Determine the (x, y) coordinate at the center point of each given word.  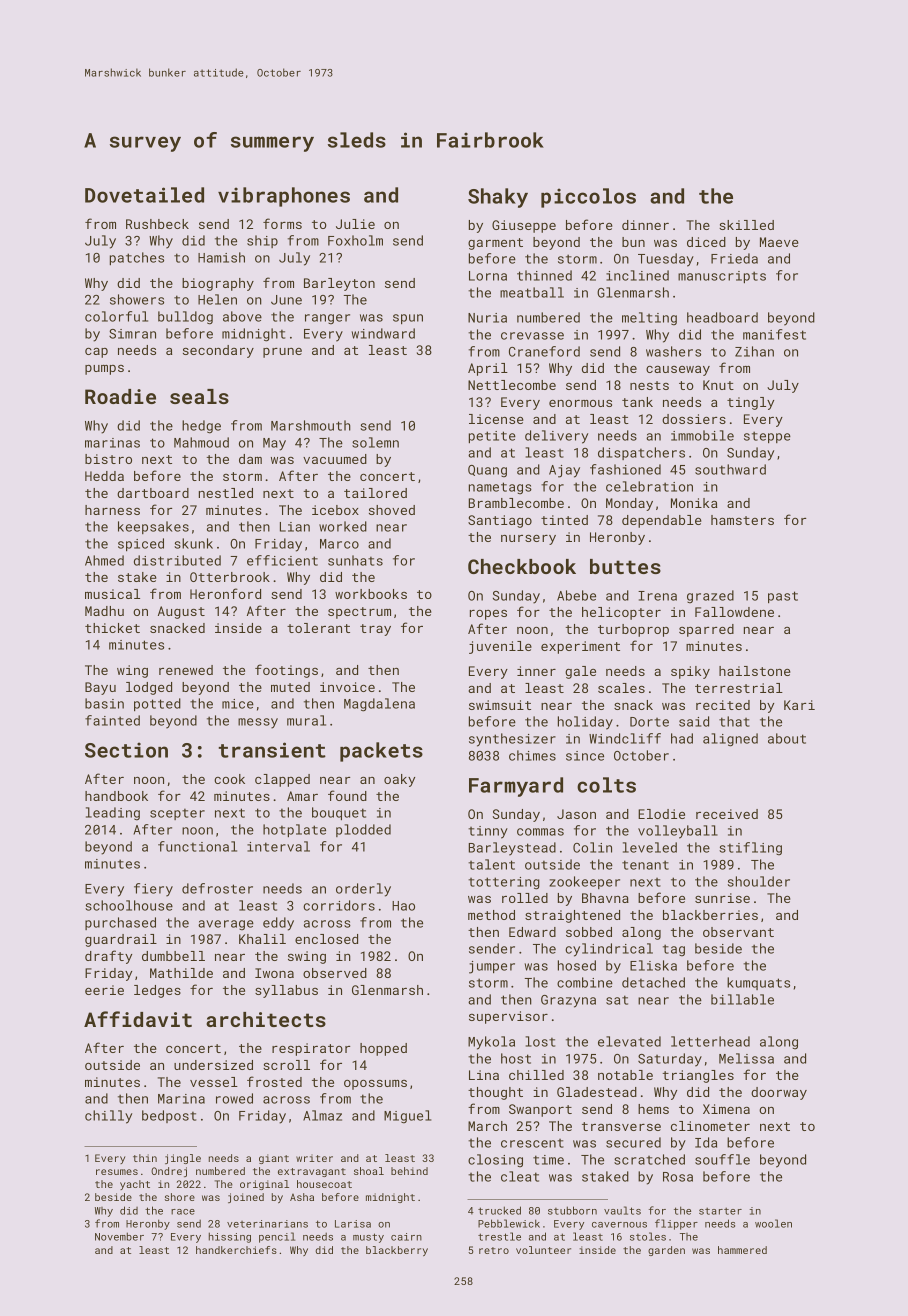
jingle (183, 1159)
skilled (746, 225)
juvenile (500, 647)
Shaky (498, 198)
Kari (799, 705)
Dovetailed (144, 195)
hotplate (294, 830)
